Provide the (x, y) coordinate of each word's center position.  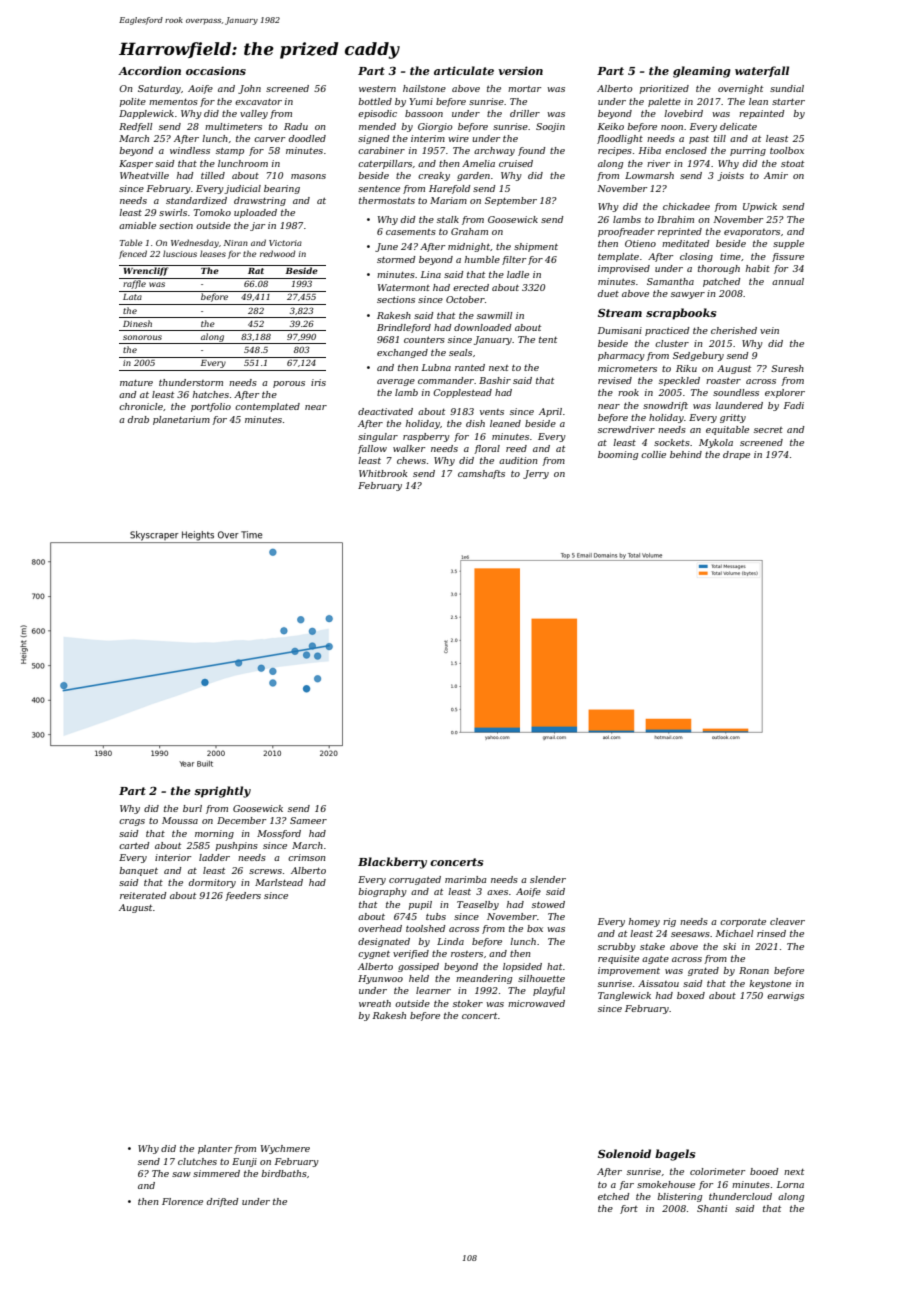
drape (736, 455)
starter (788, 102)
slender (548, 879)
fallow (372, 449)
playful (549, 991)
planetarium (181, 420)
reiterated (143, 895)
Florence (182, 1201)
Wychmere (285, 1149)
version (520, 70)
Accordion (149, 70)
